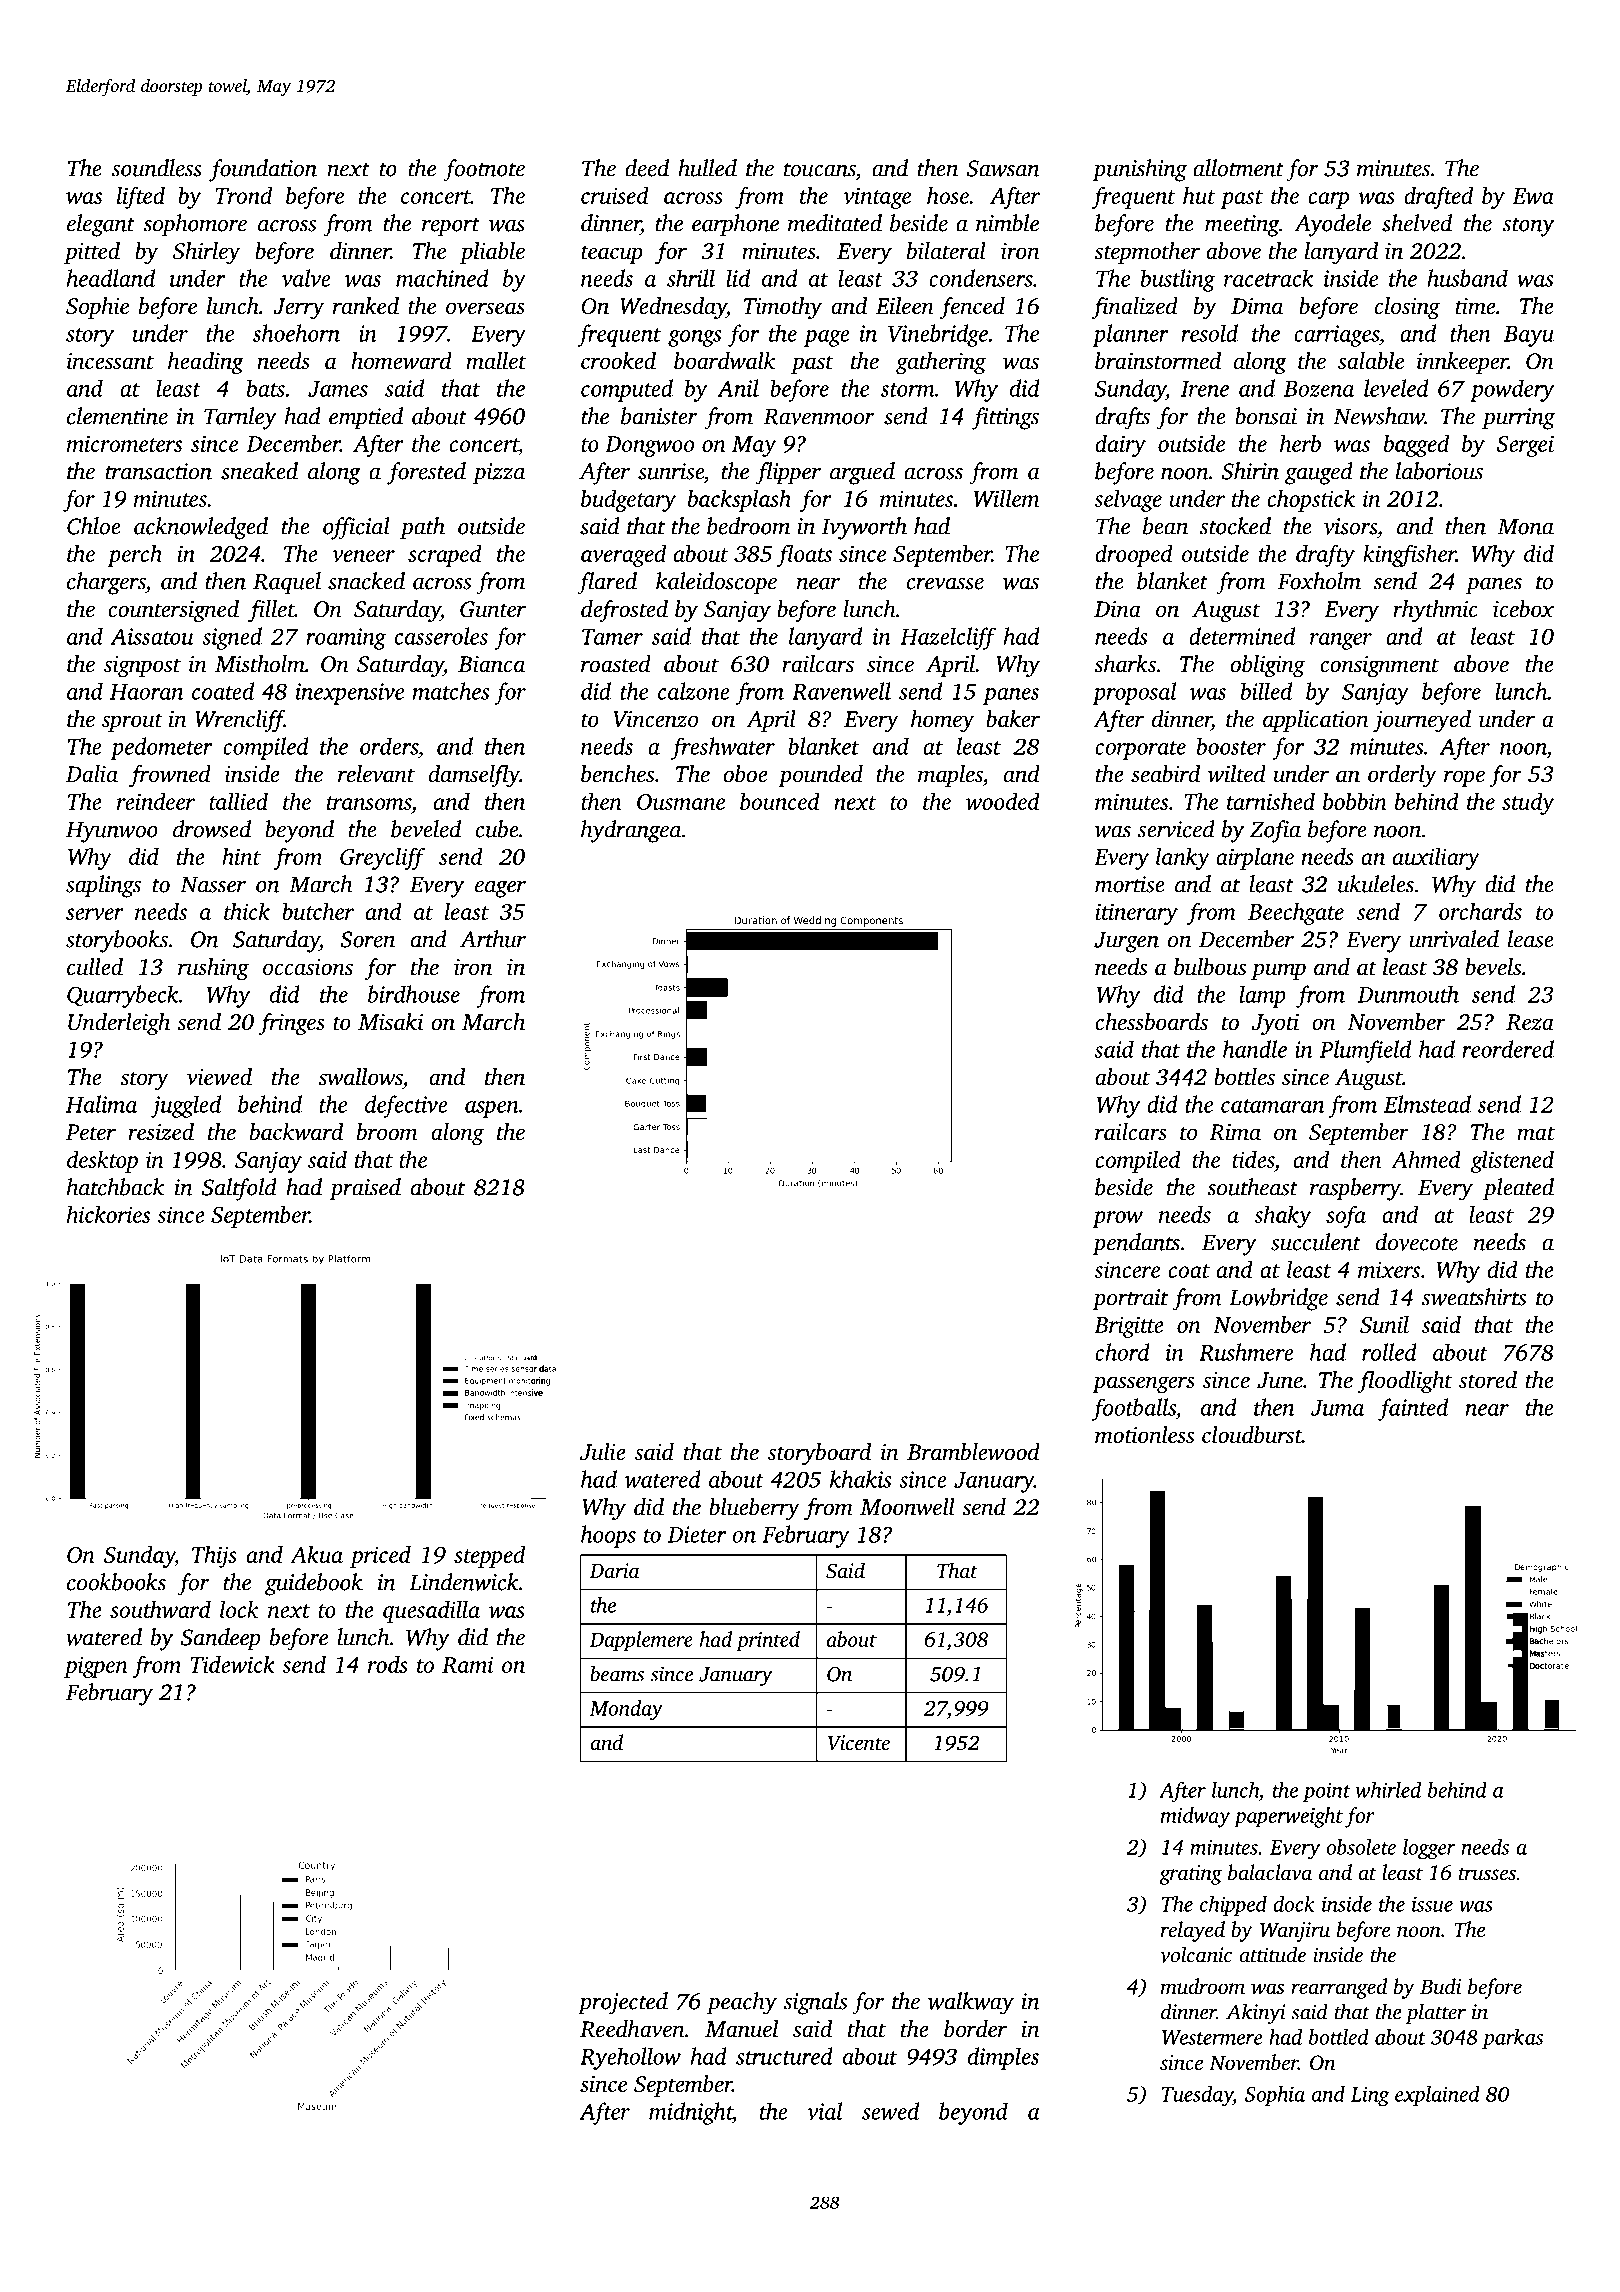  What do you see at coordinates (1252, 1435) in the image?
I see `cloudburst` at bounding box center [1252, 1435].
